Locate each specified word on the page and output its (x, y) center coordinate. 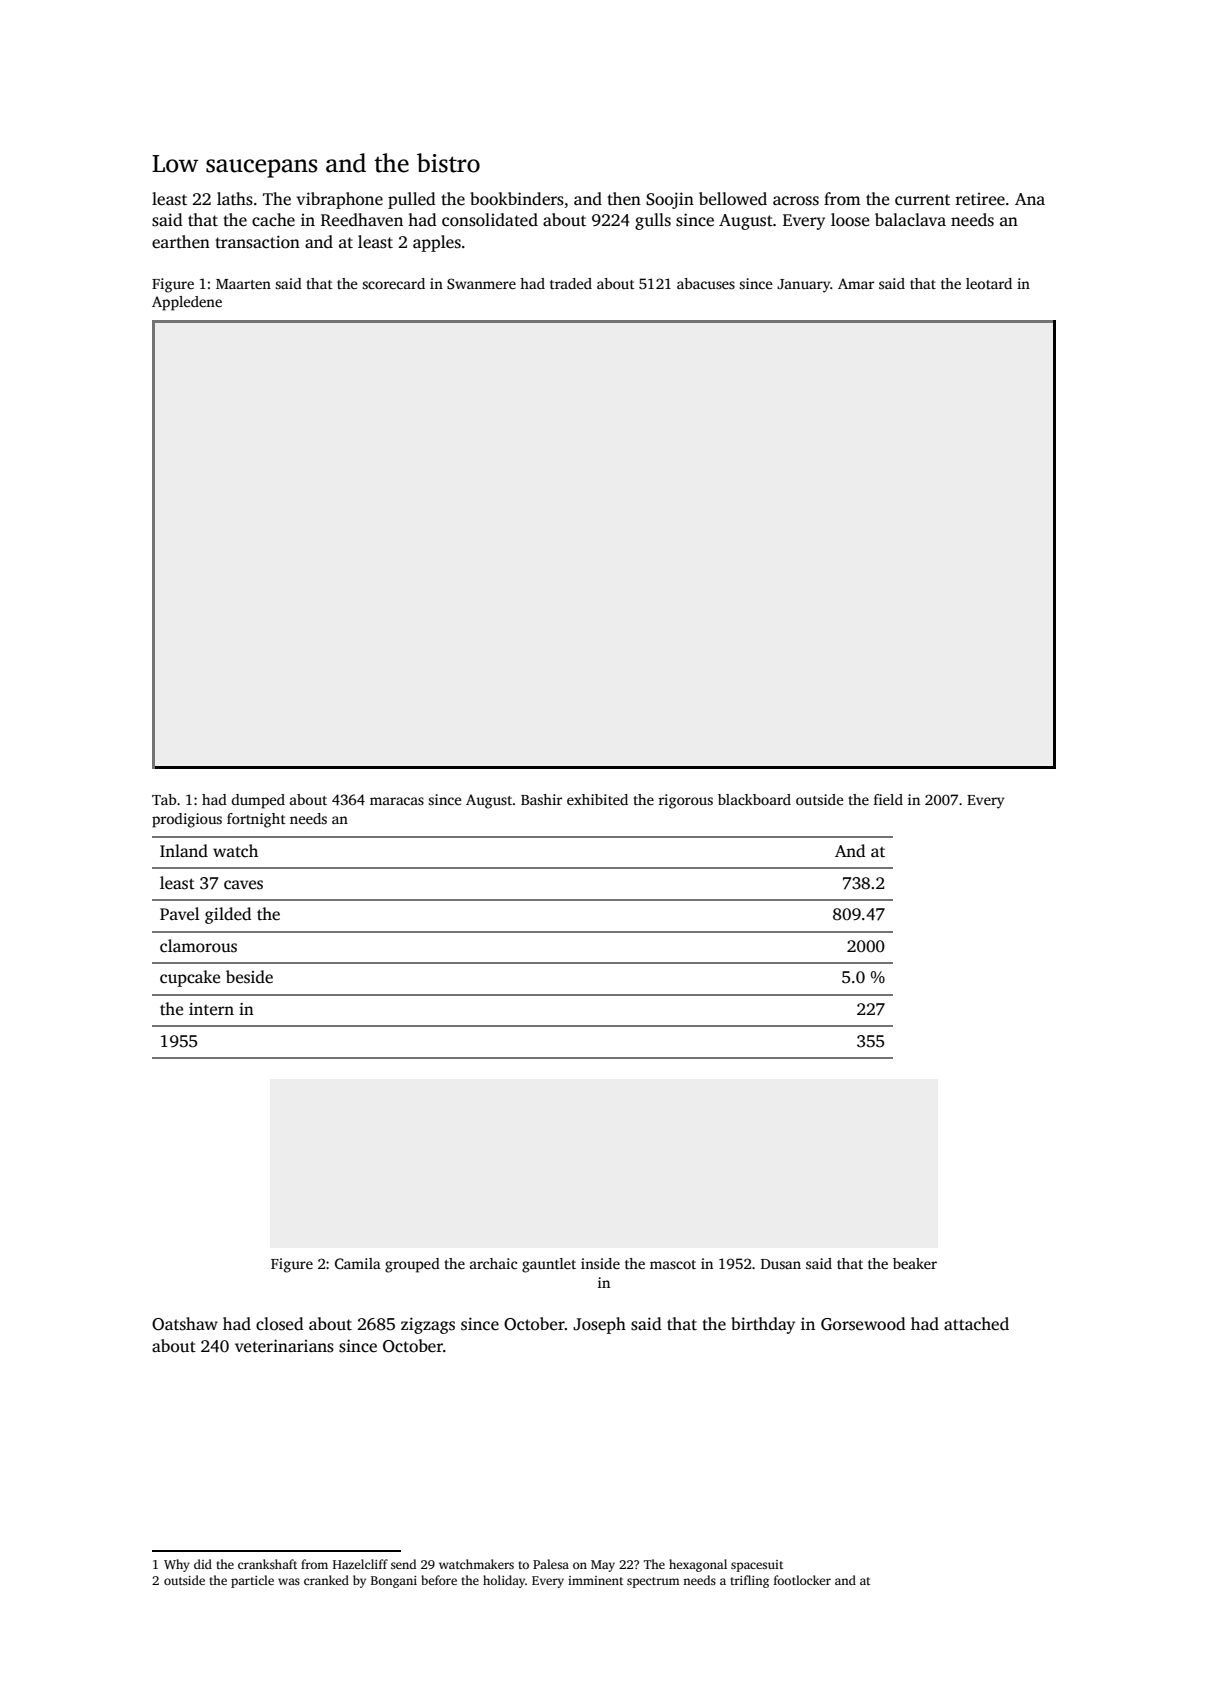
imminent (595, 1580)
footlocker (802, 1580)
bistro (448, 163)
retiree (980, 199)
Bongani (394, 1582)
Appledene (187, 303)
